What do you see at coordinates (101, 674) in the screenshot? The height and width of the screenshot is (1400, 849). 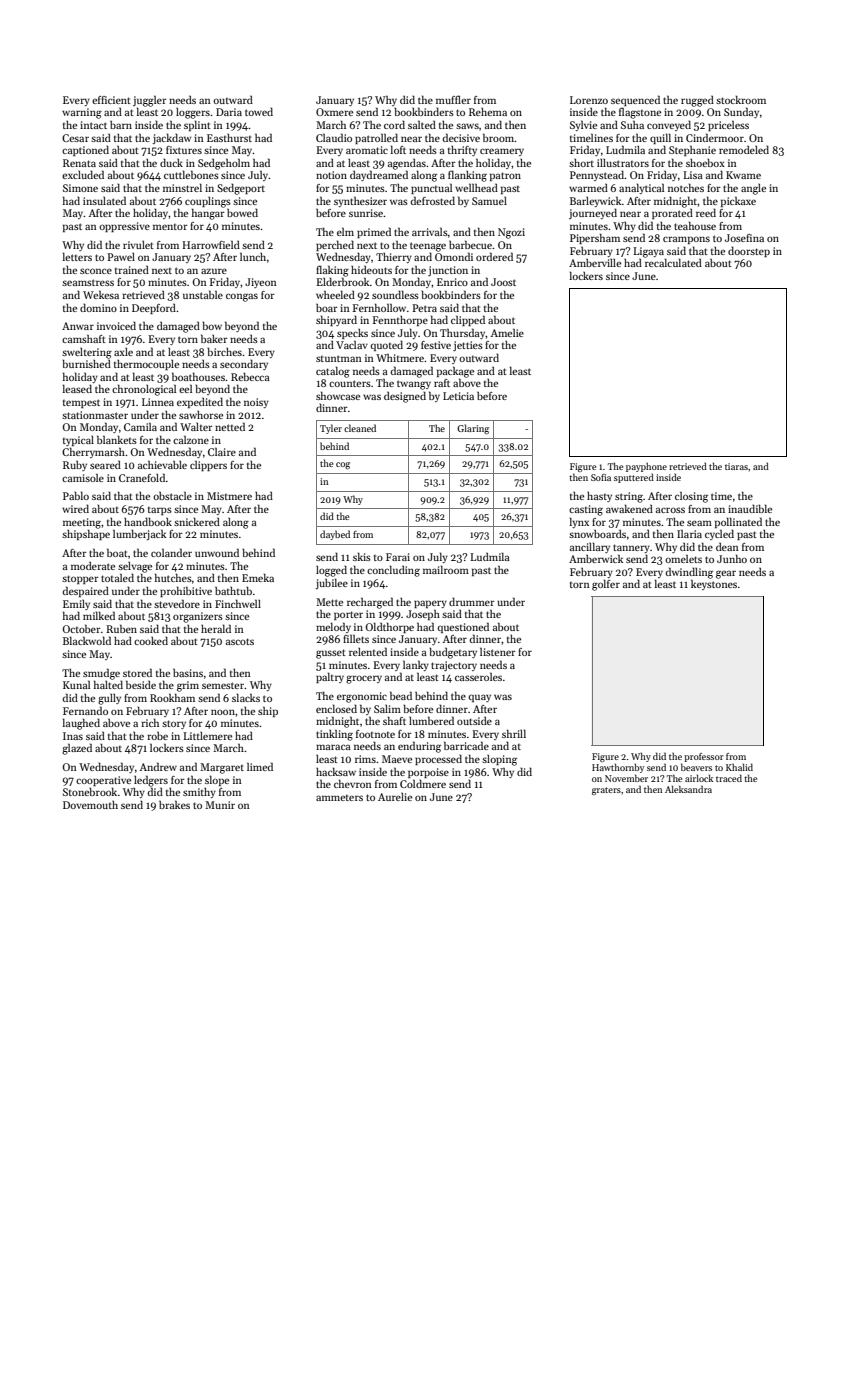 I see `smudge` at bounding box center [101, 674].
